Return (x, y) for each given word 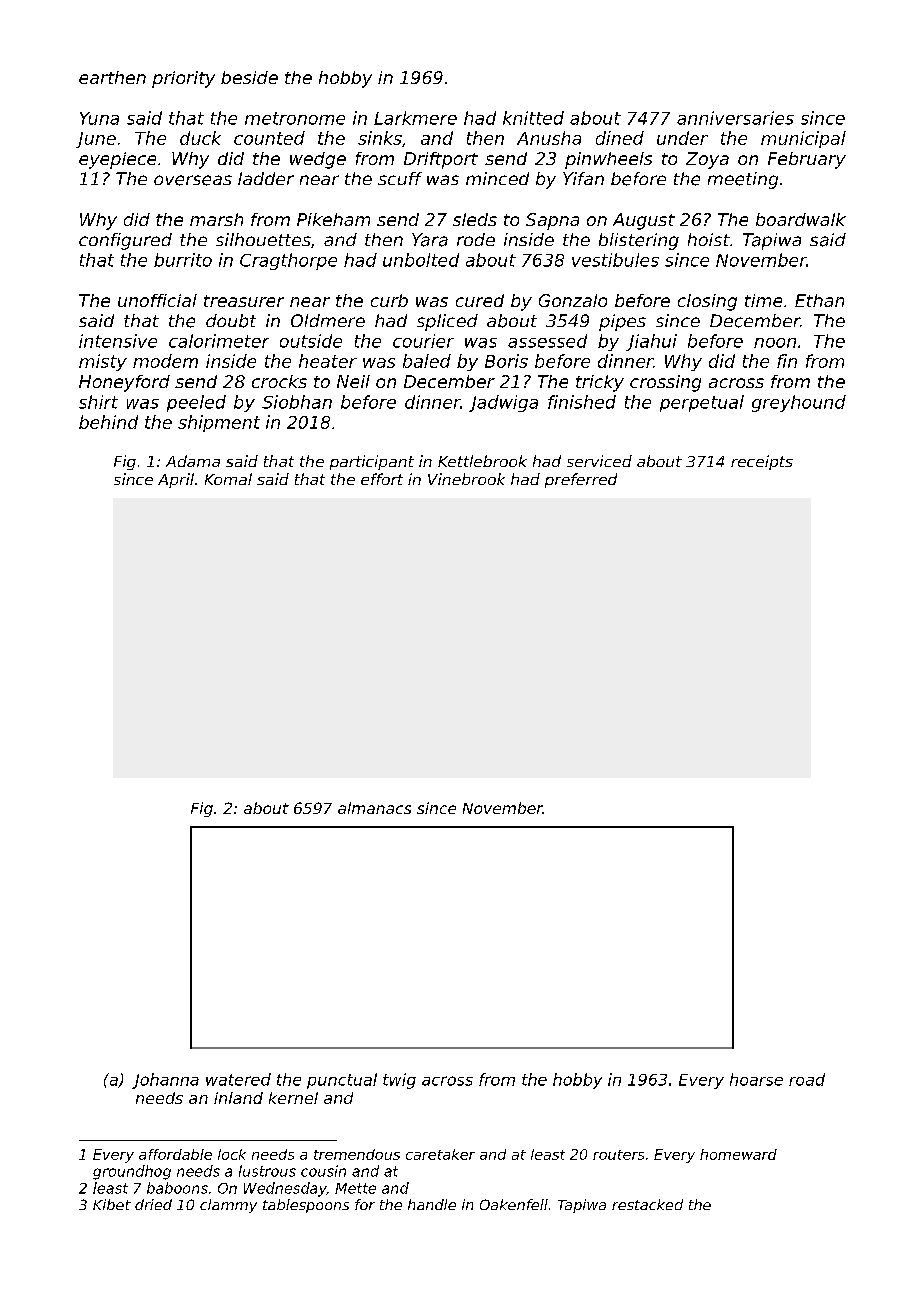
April (176, 480)
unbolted (421, 260)
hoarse (756, 1079)
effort (382, 479)
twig (399, 1081)
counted (269, 138)
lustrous (267, 1171)
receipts (762, 462)
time (763, 300)
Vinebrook (466, 479)
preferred (581, 480)
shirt (98, 402)
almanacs (374, 808)
